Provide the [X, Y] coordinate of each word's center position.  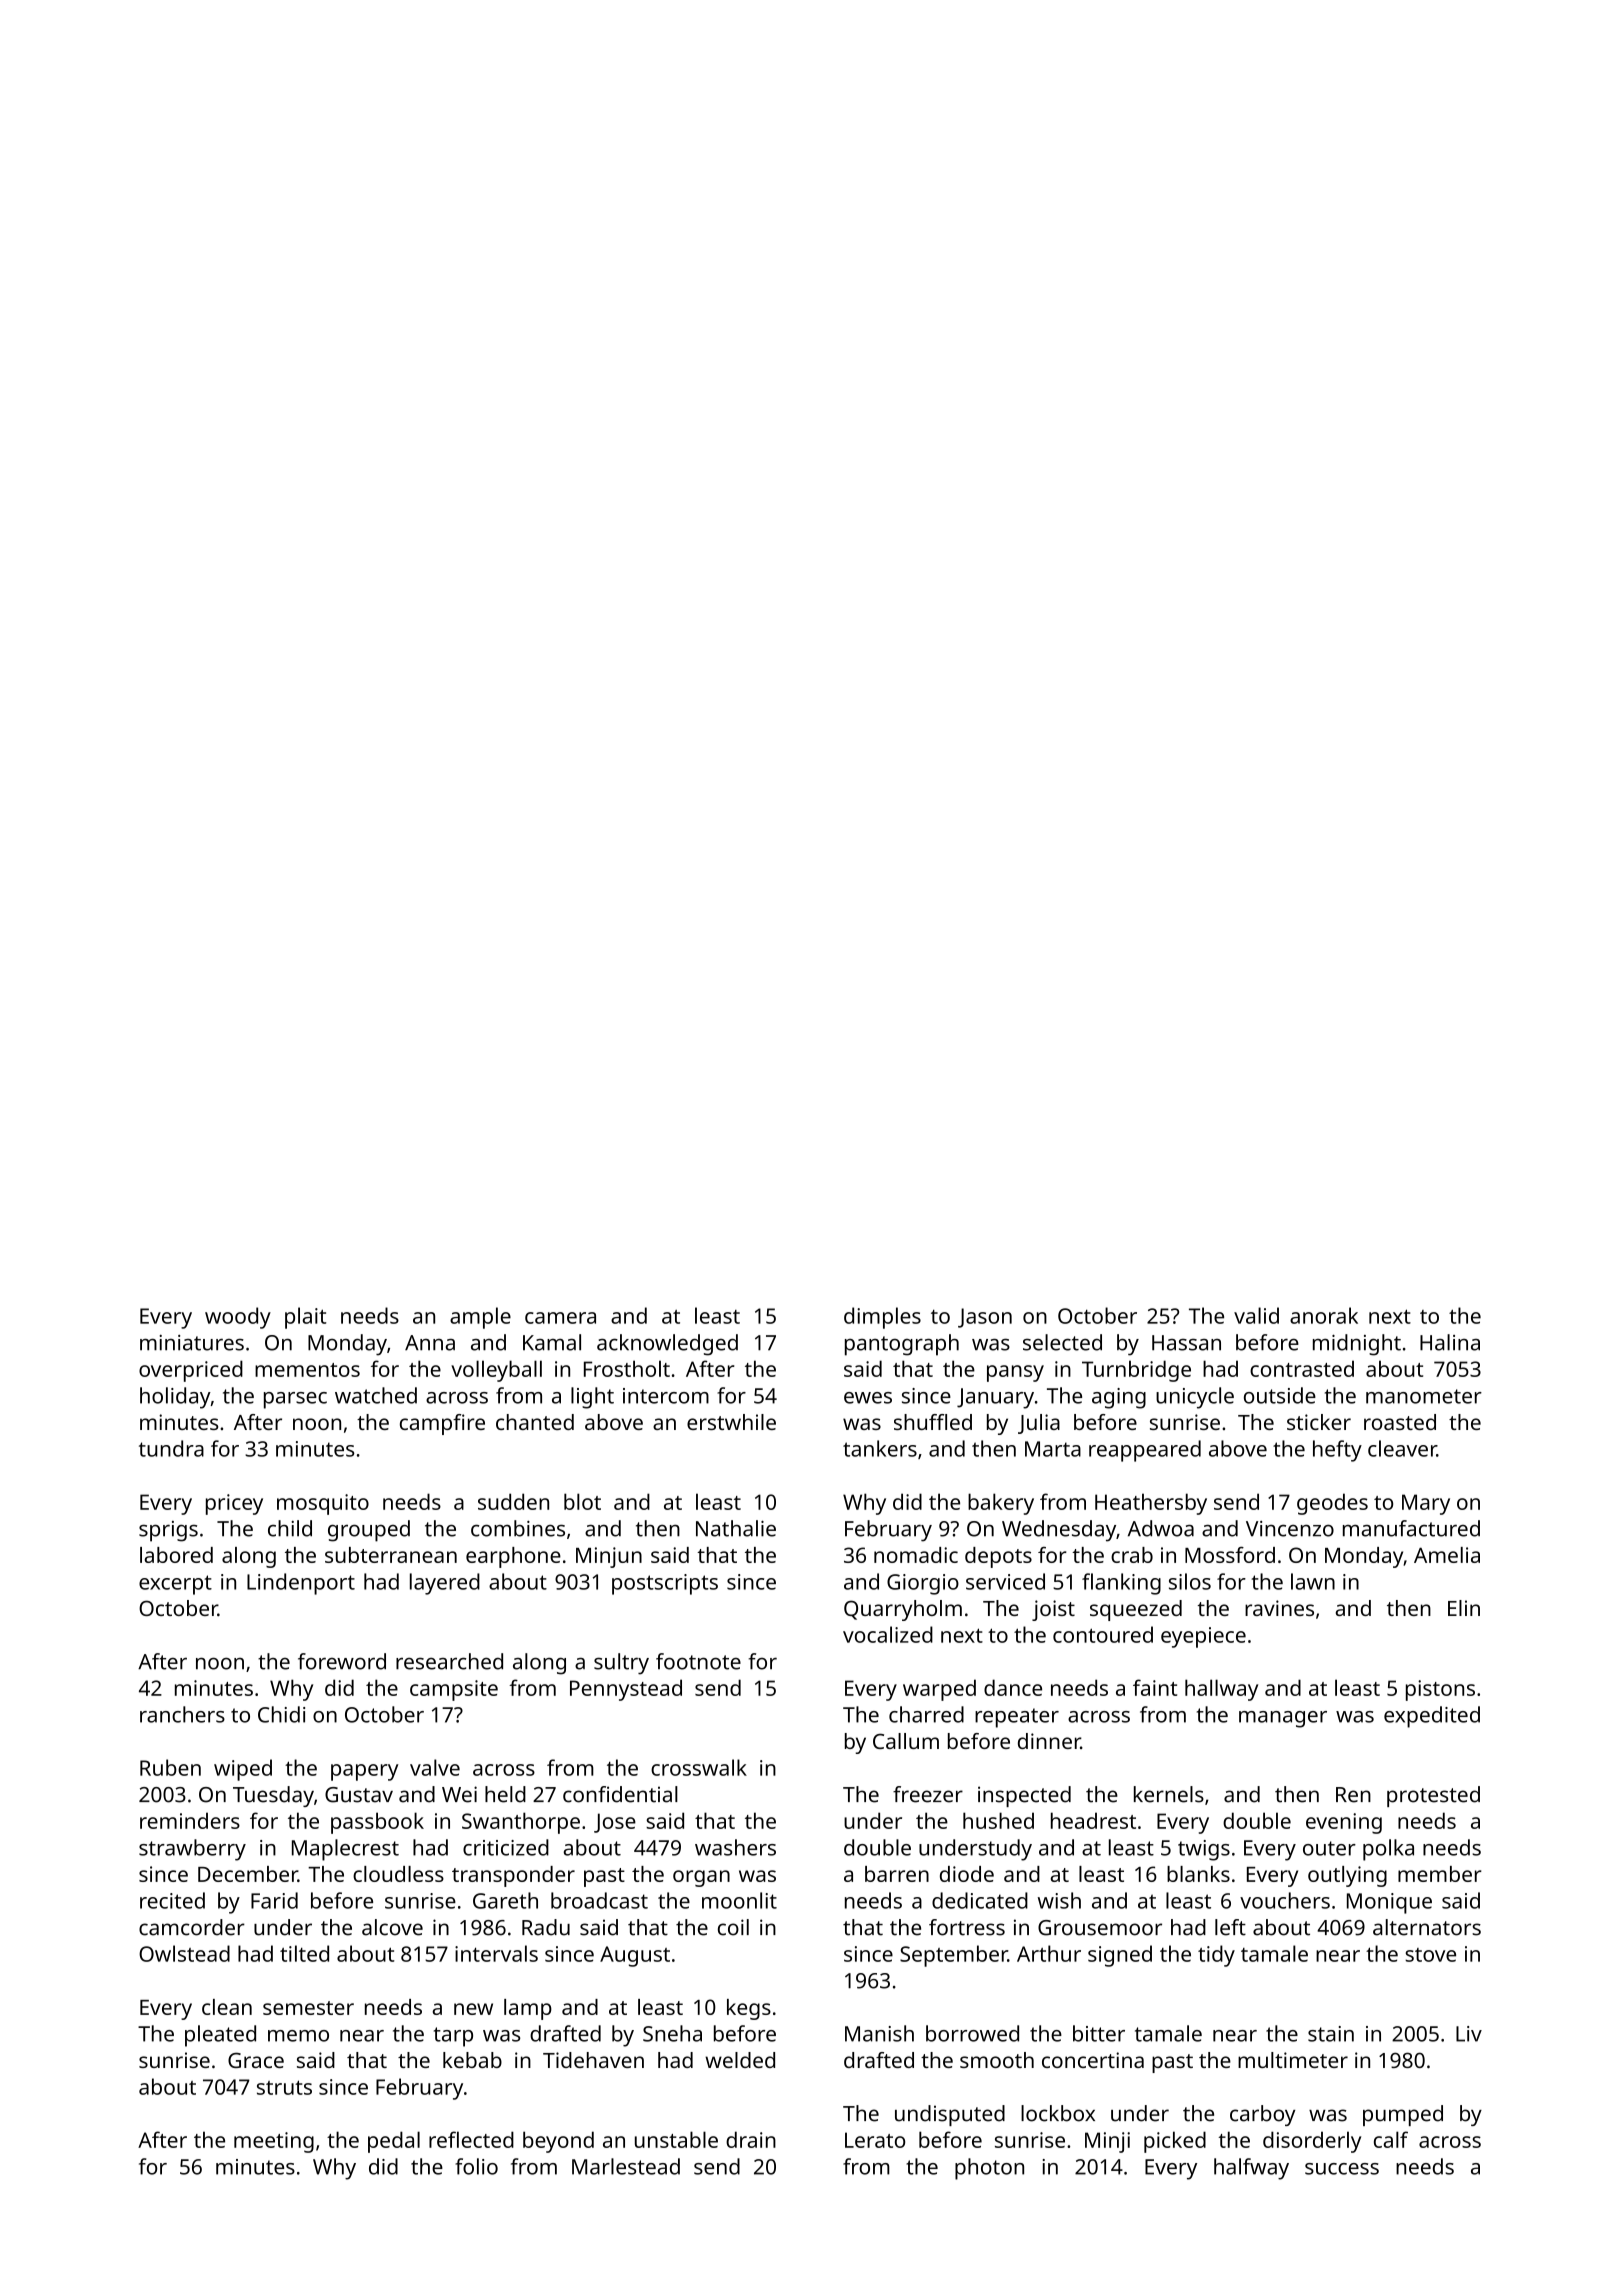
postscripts [665, 1584]
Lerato [875, 2140]
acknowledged [667, 1345]
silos [1190, 1581]
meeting [274, 2142]
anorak [1324, 1315]
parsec [295, 1400]
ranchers [182, 1714]
